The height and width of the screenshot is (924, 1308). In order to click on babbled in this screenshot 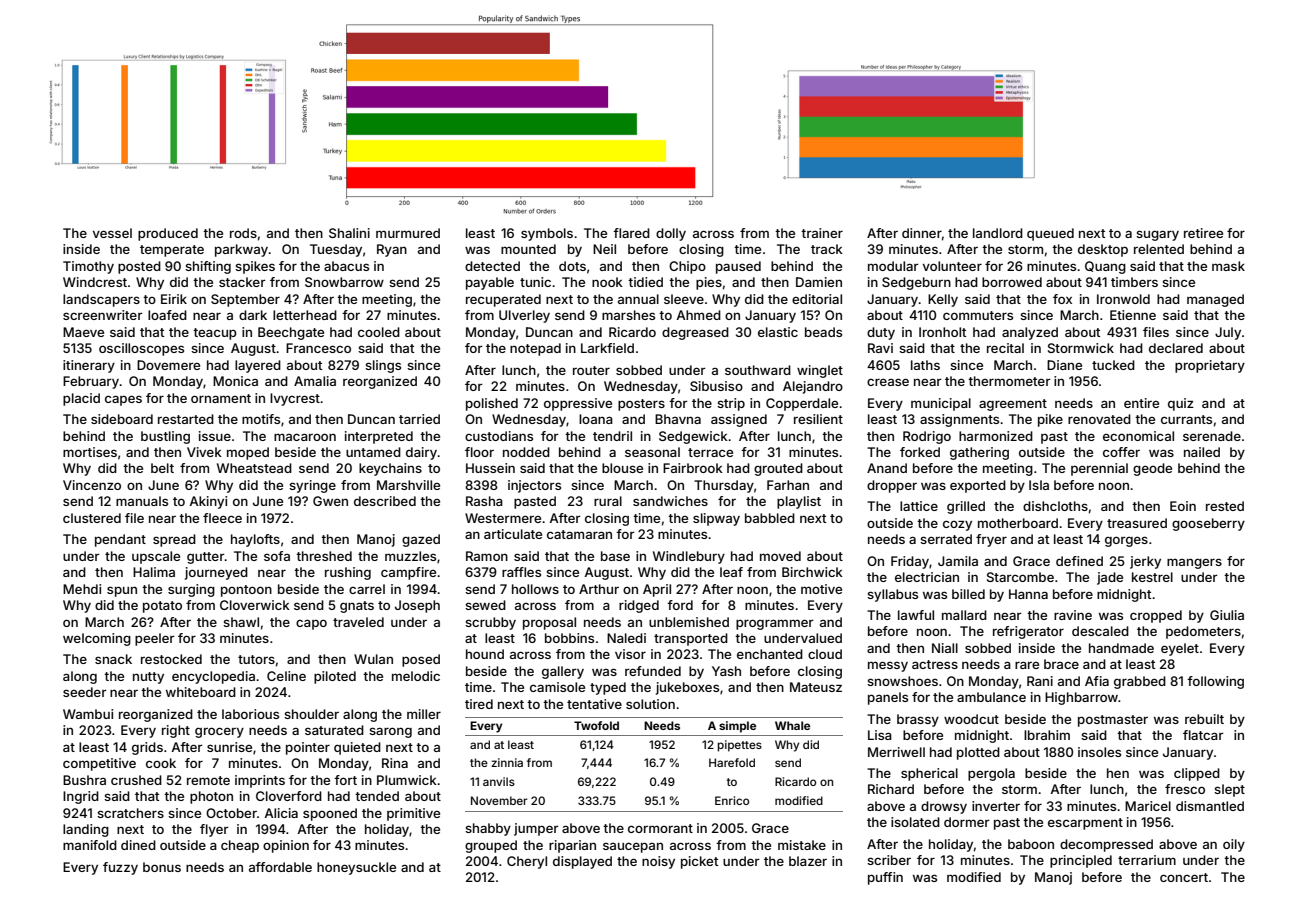, I will do `click(770, 518)`.
